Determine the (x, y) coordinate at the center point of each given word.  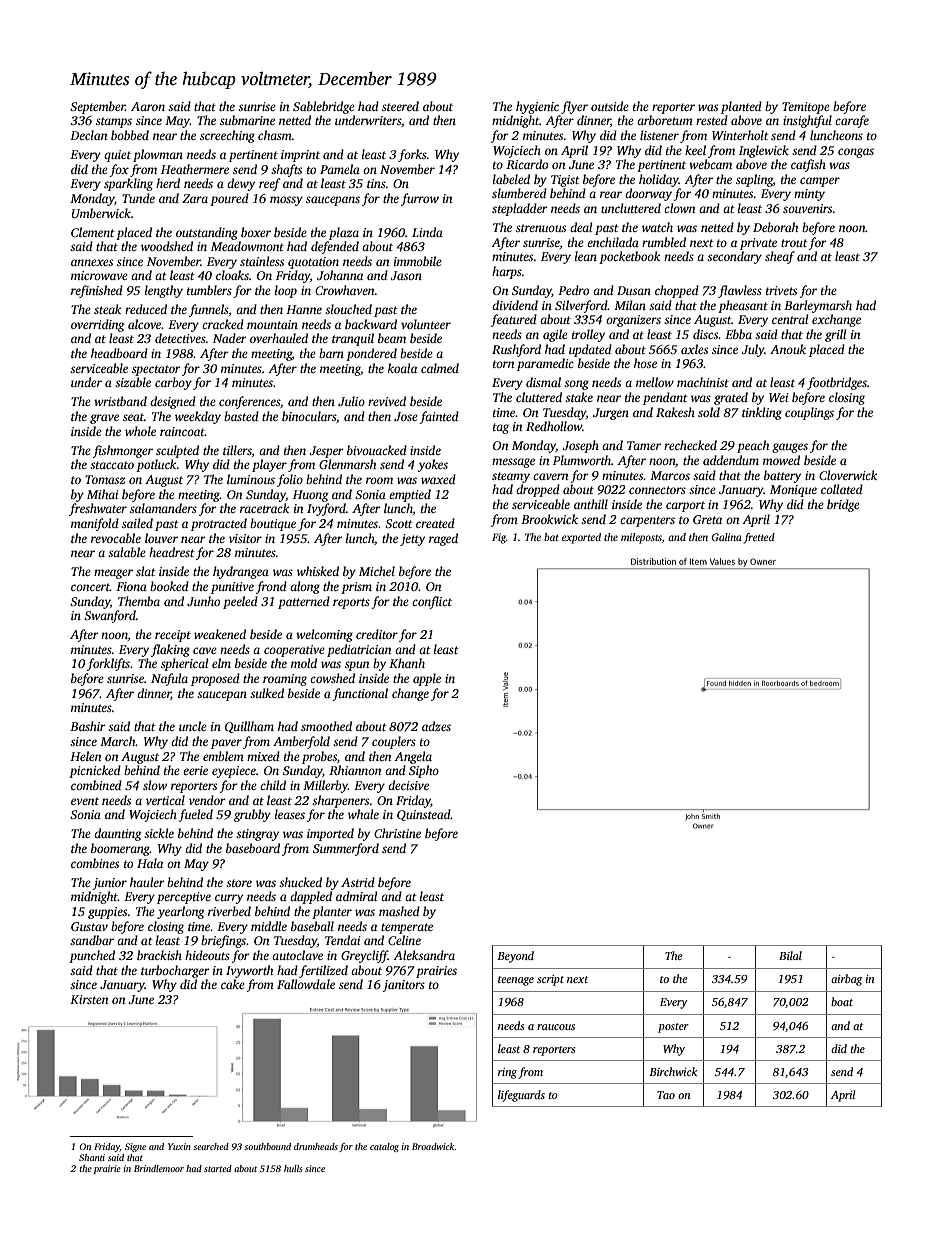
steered (400, 106)
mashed (399, 911)
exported (581, 538)
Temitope (806, 108)
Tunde (138, 198)
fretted (759, 538)
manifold (95, 524)
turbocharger (175, 971)
